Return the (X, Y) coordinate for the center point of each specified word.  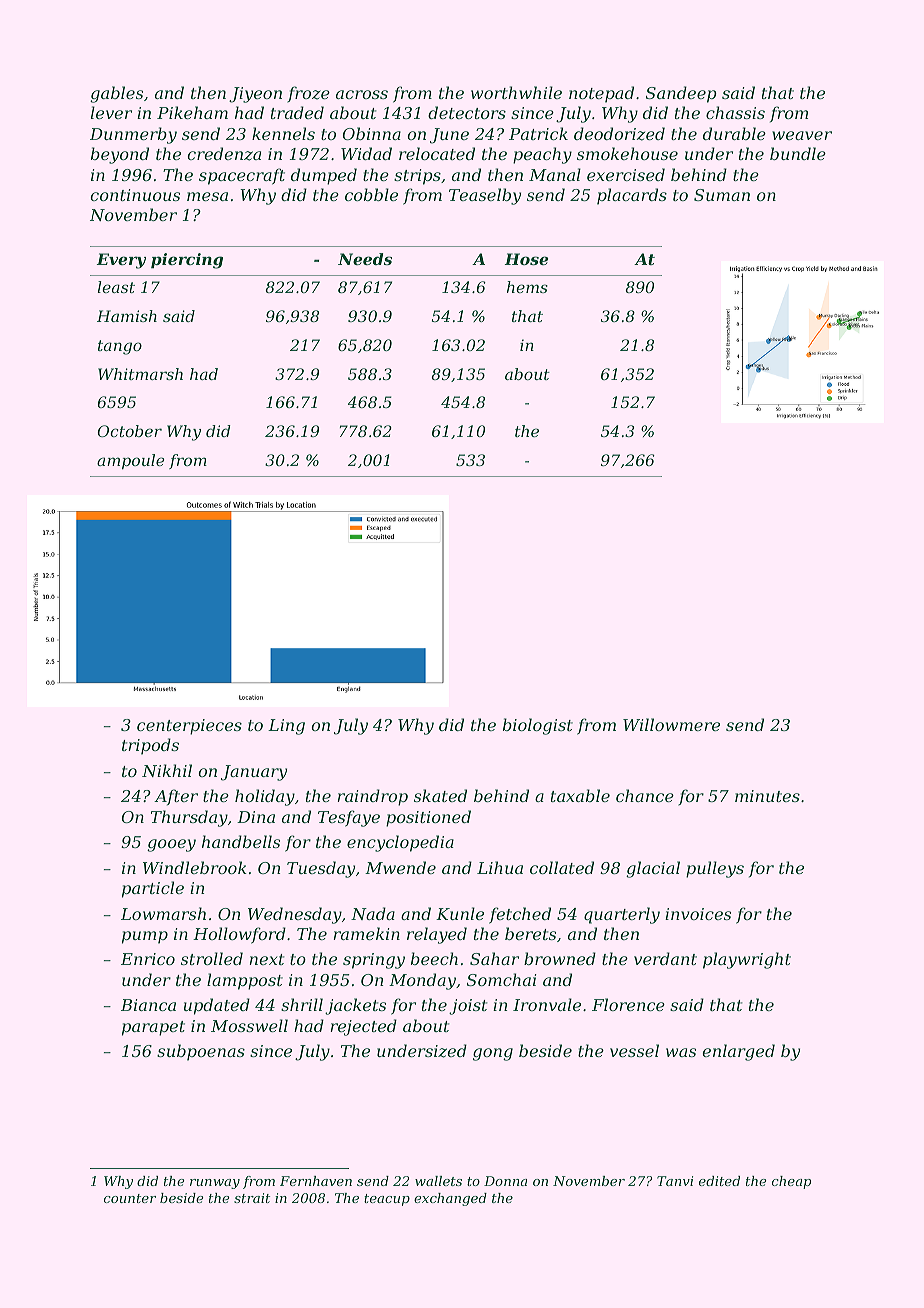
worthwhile (516, 92)
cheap (791, 1182)
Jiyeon (255, 95)
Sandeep (681, 94)
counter (130, 1198)
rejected (363, 1027)
